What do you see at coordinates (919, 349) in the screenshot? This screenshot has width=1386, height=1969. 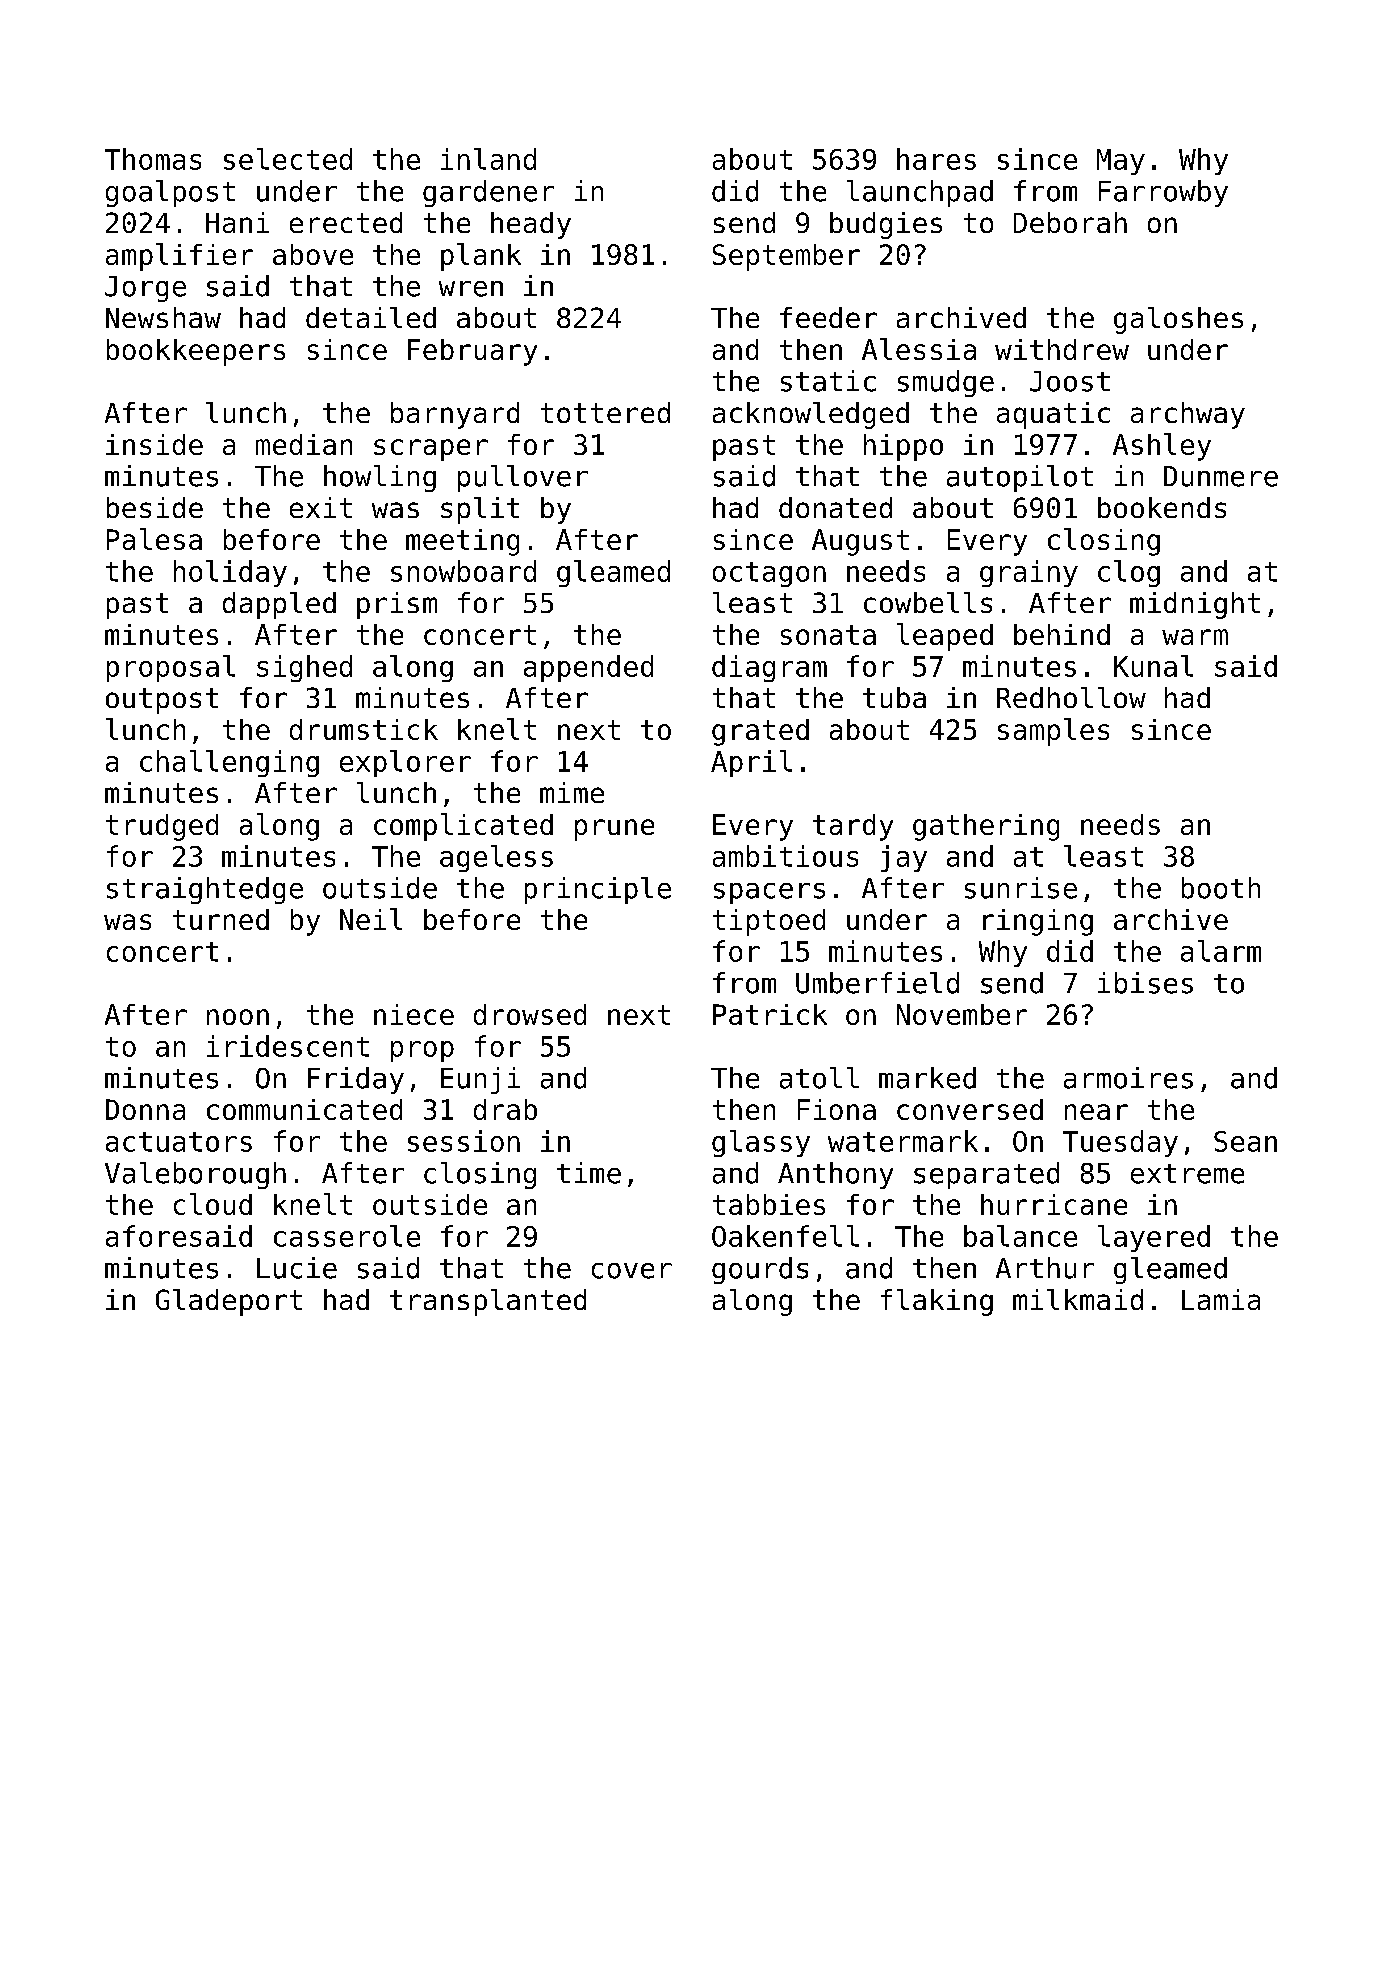 I see `Alessia` at bounding box center [919, 349].
